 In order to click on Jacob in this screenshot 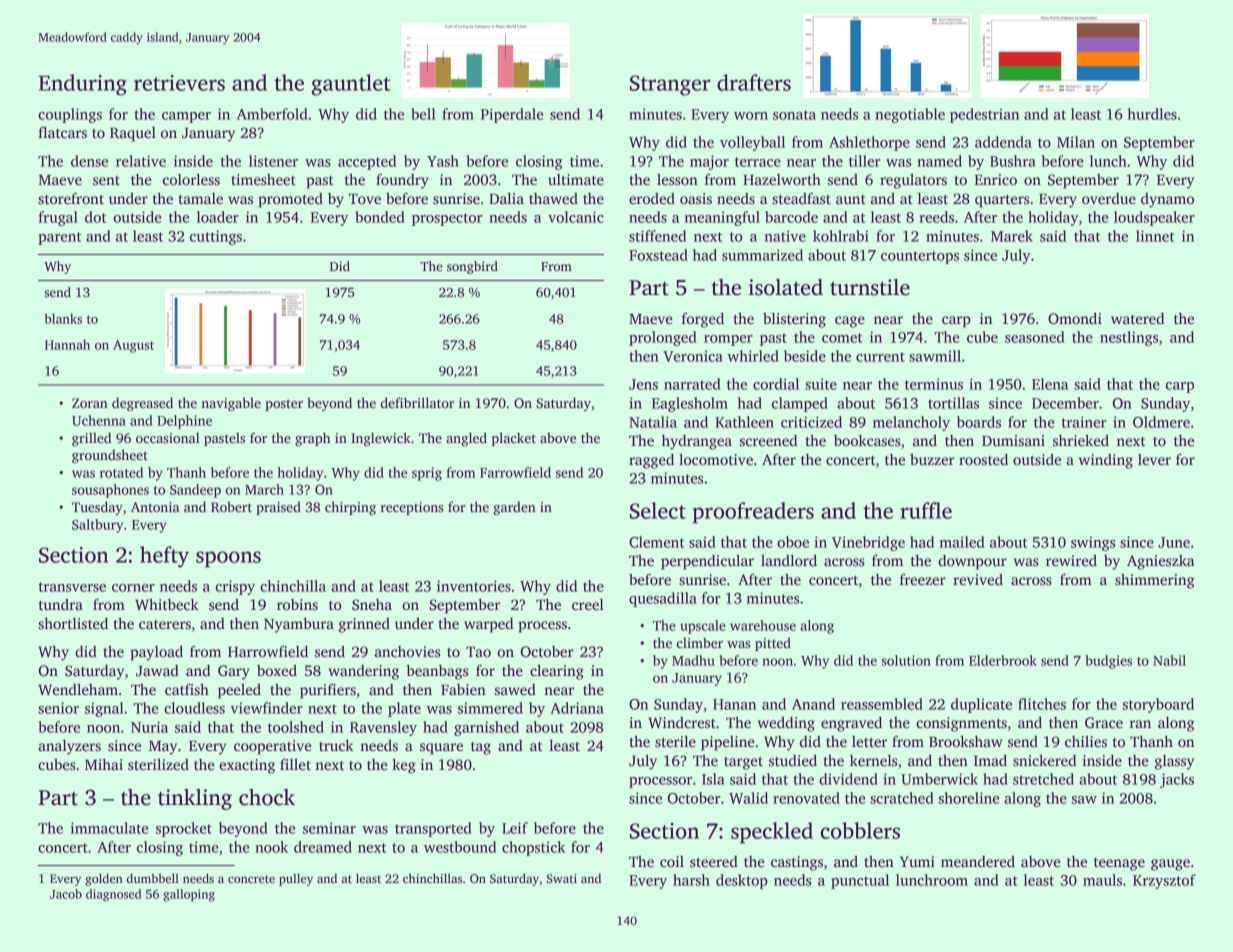, I will do `click(66, 894)`.
